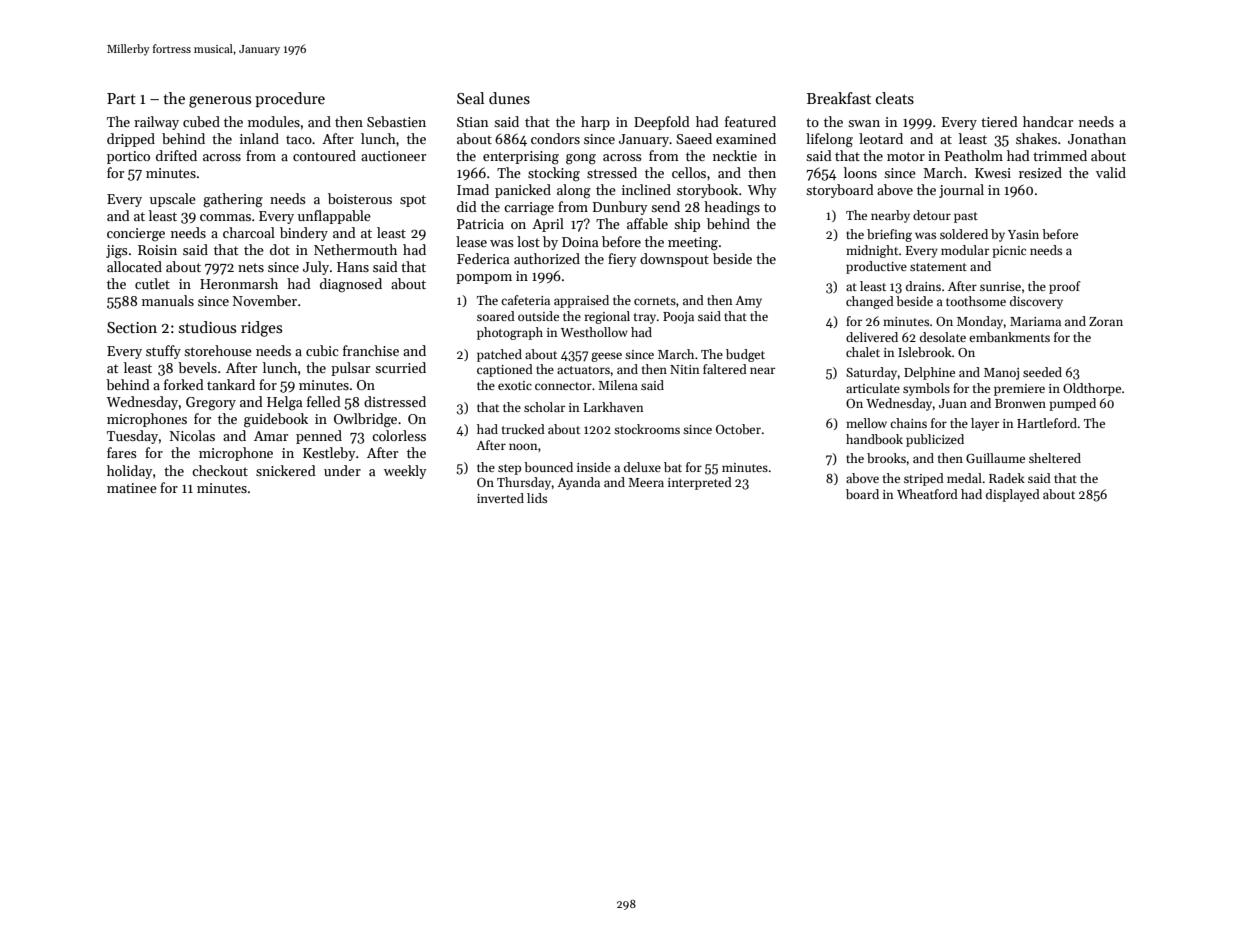 This screenshot has height=952, width=1233. What do you see at coordinates (886, 458) in the screenshot?
I see `brooks` at bounding box center [886, 458].
